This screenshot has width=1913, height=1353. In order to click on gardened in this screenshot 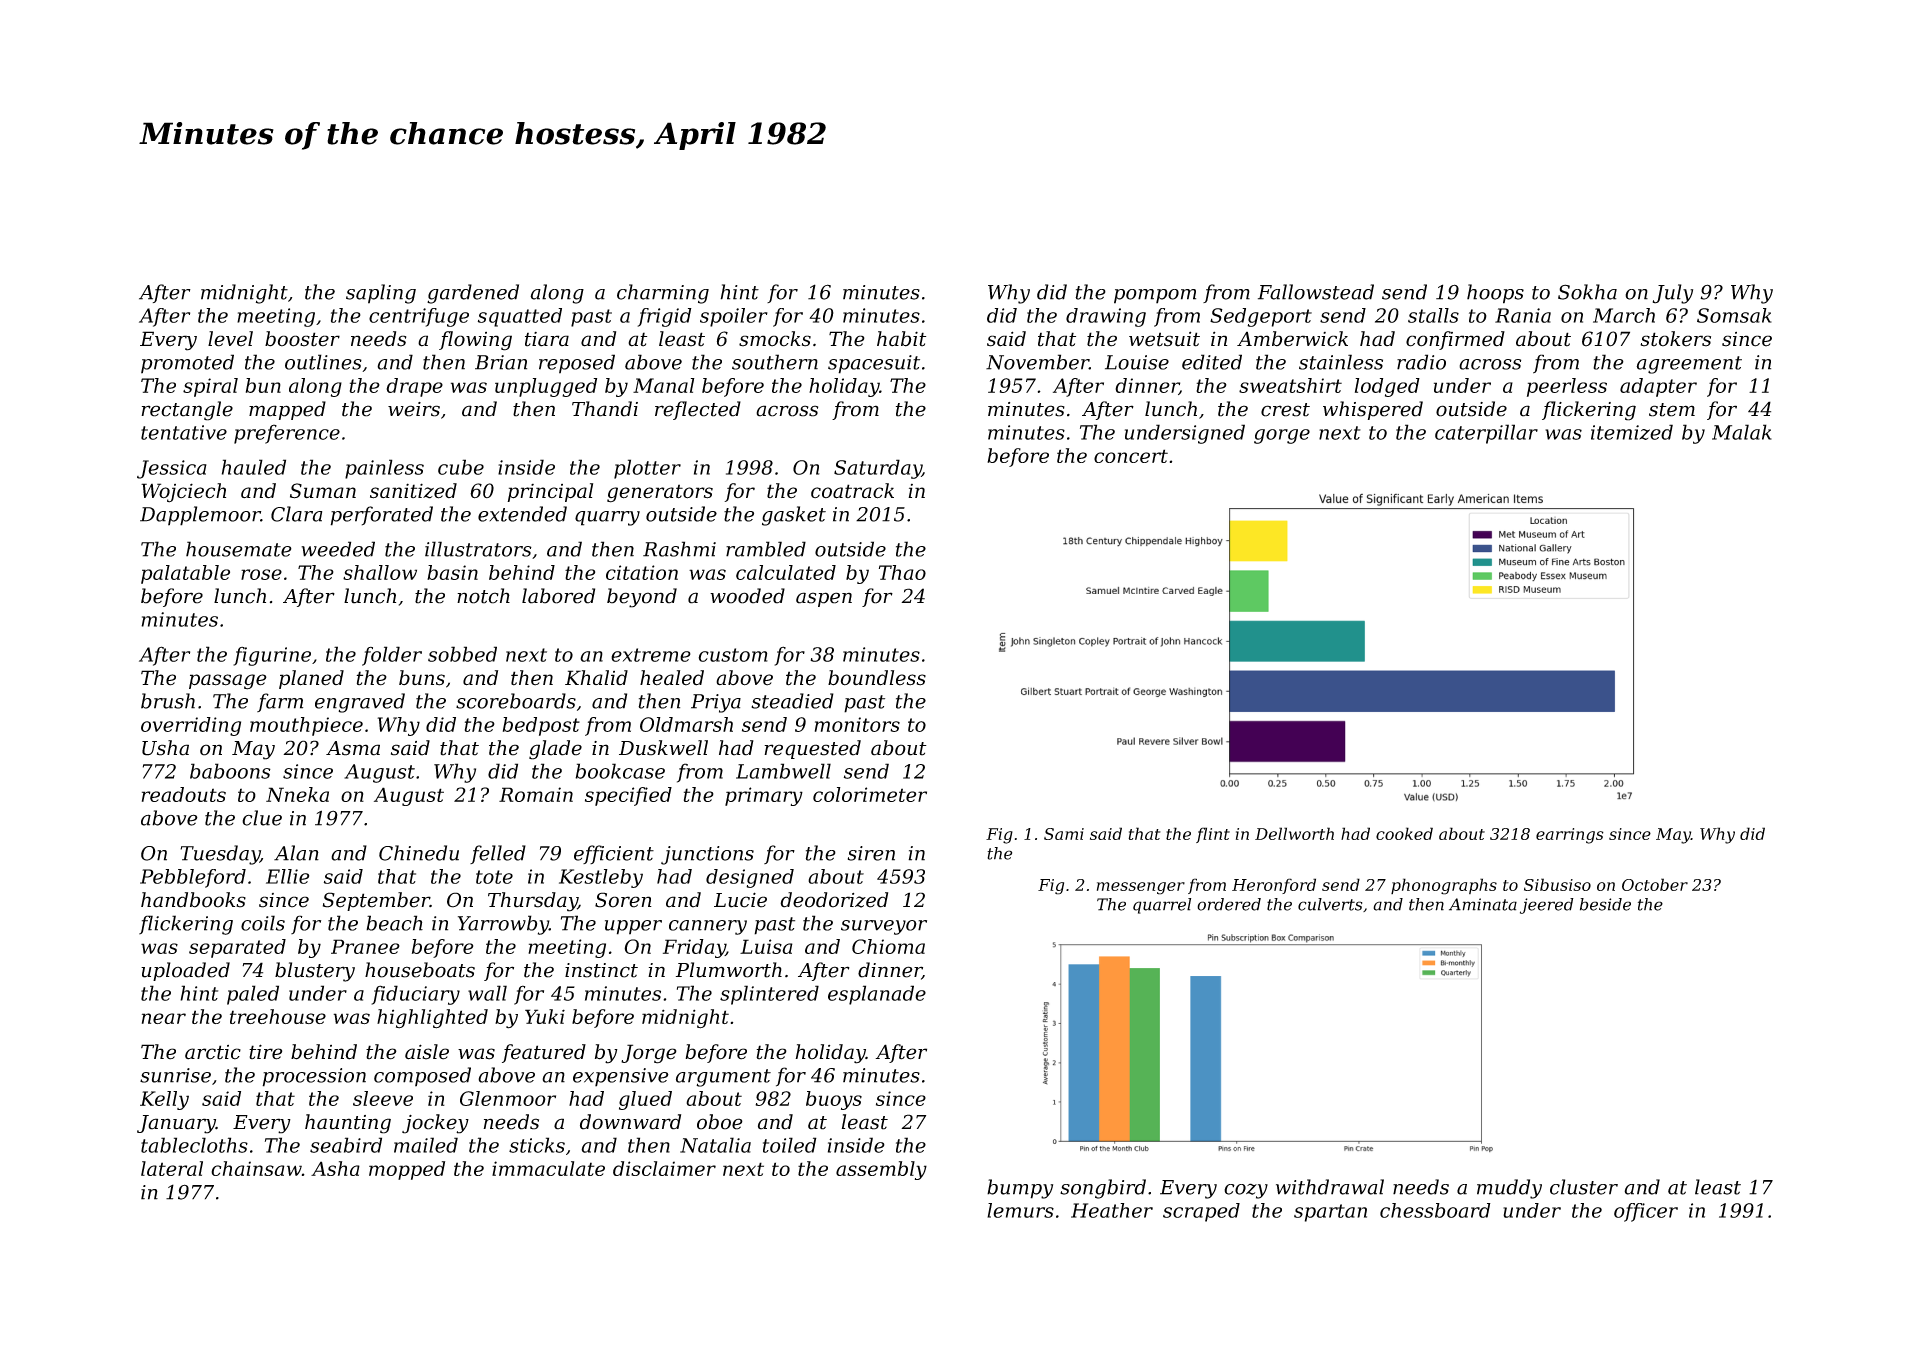, I will do `click(473, 294)`.
